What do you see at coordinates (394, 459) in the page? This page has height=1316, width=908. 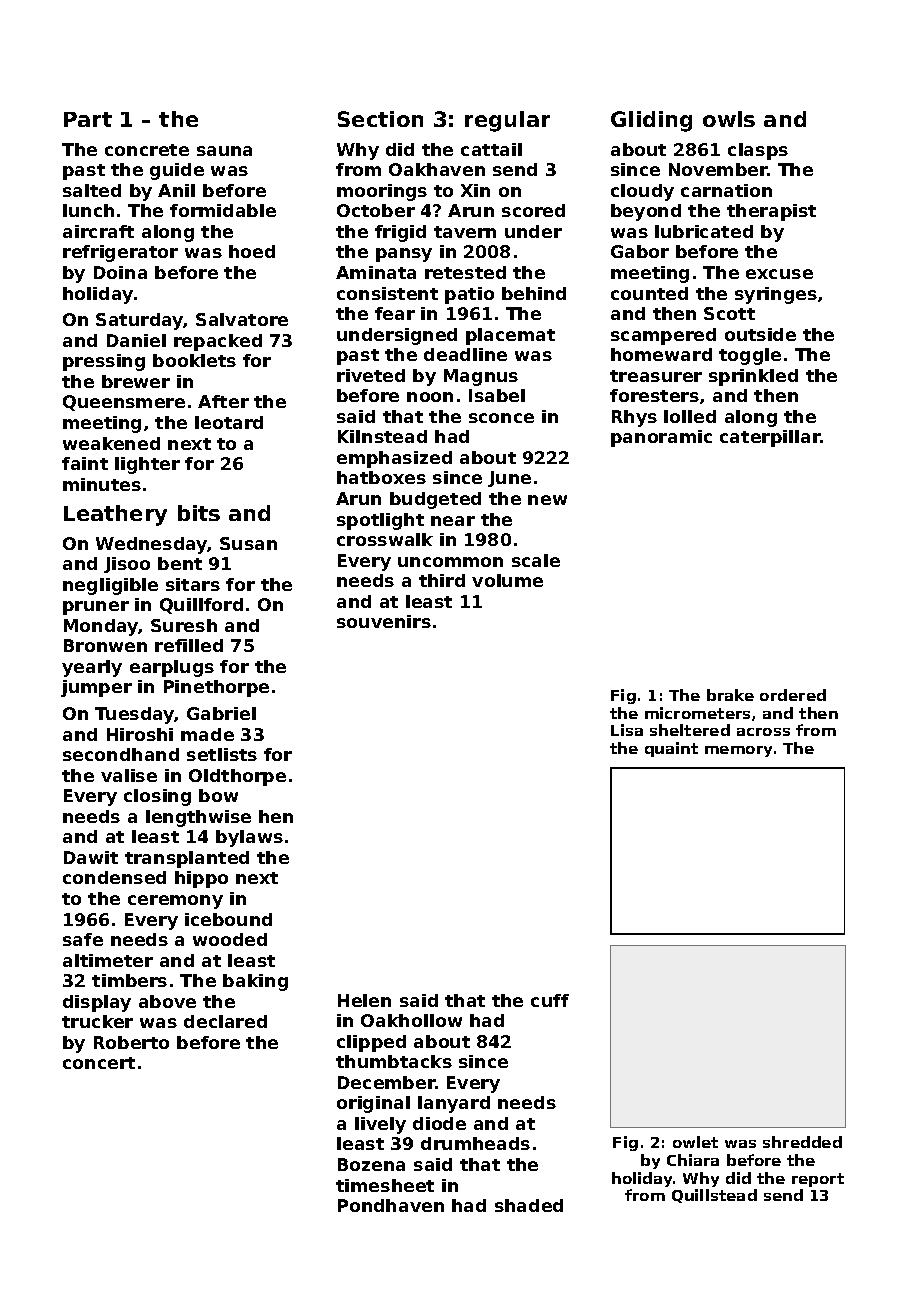 I see `emphasized` at bounding box center [394, 459].
